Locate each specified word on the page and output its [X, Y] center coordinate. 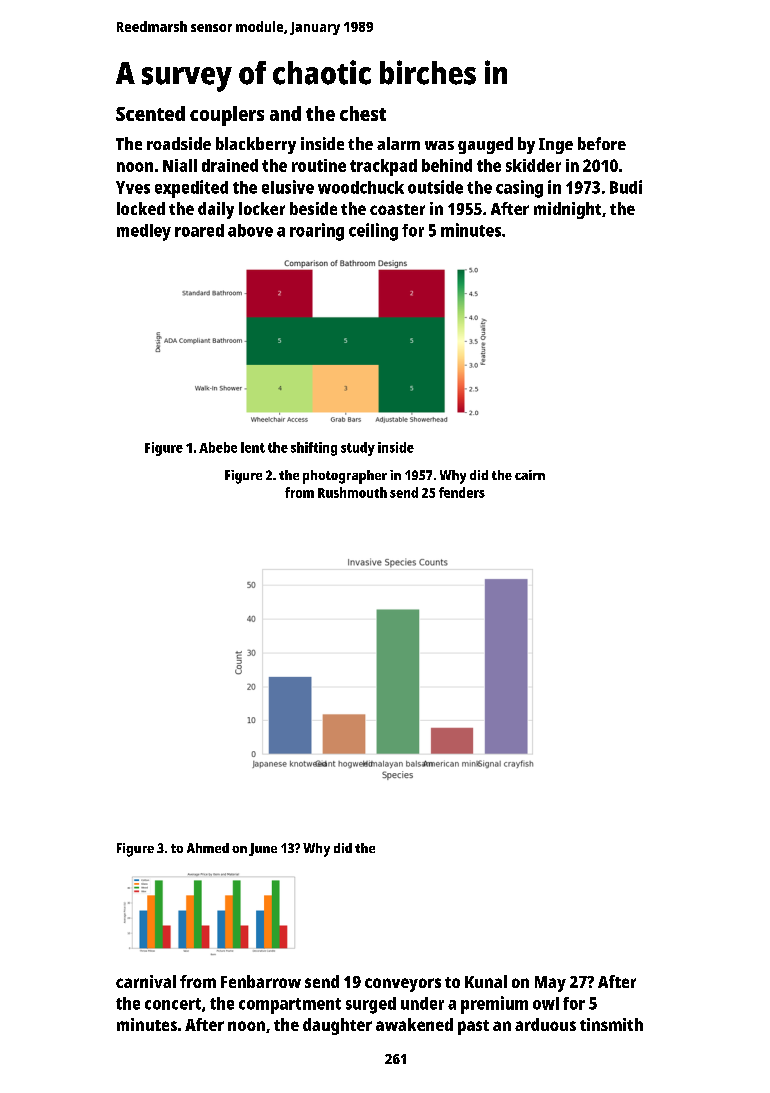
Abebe [218, 447]
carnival [146, 981]
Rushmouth [352, 492]
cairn [530, 475]
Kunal [486, 981]
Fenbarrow [261, 981]
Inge [556, 146]
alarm [398, 143]
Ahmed [208, 848]
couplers [227, 116]
